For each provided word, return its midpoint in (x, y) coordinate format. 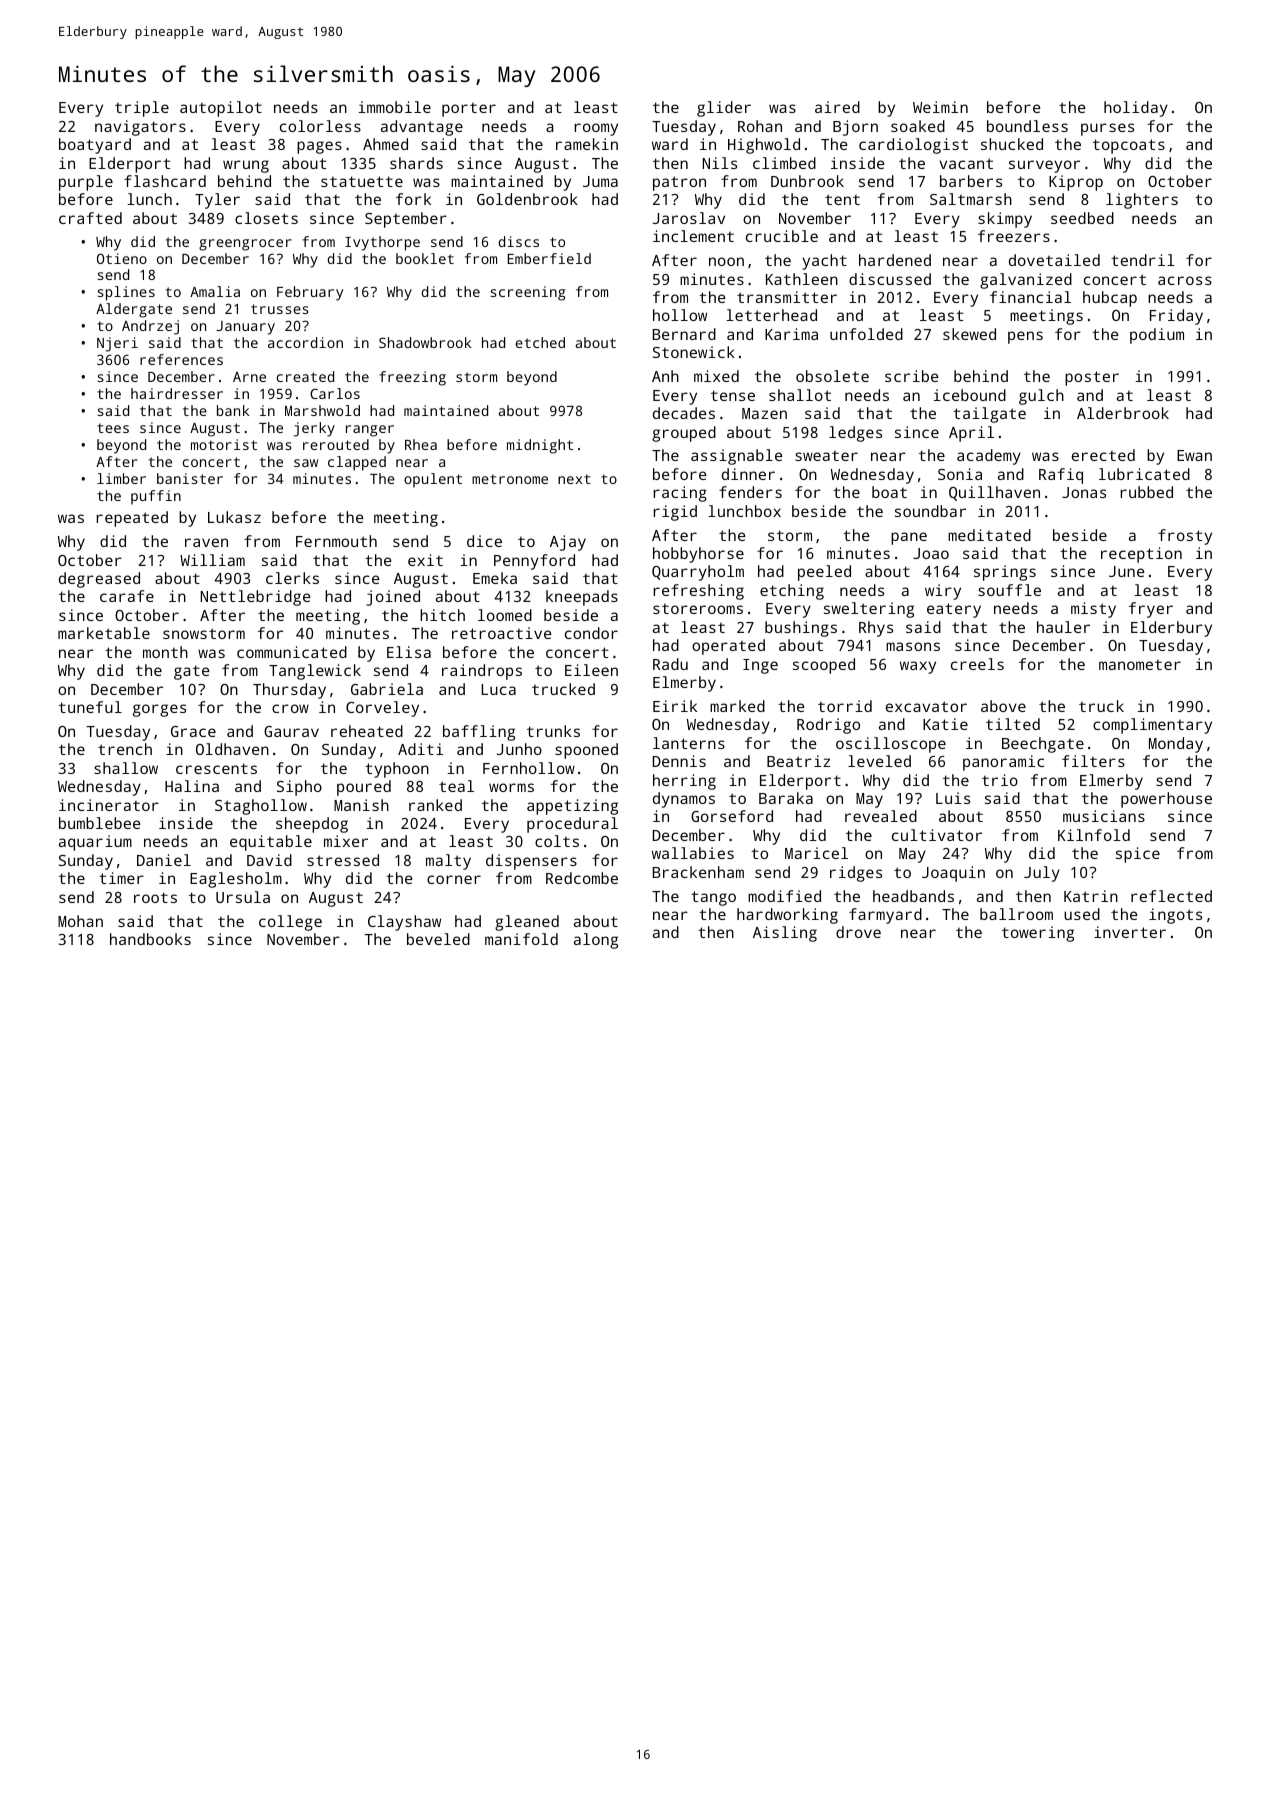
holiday (1136, 109)
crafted (90, 218)
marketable (104, 633)
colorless (320, 126)
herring (684, 782)
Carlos (335, 393)
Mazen (764, 413)
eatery (954, 610)
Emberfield (549, 258)
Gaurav (291, 731)
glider (724, 109)
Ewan (1194, 455)
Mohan (80, 921)
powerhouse (1166, 800)
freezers (1014, 236)
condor (591, 633)
